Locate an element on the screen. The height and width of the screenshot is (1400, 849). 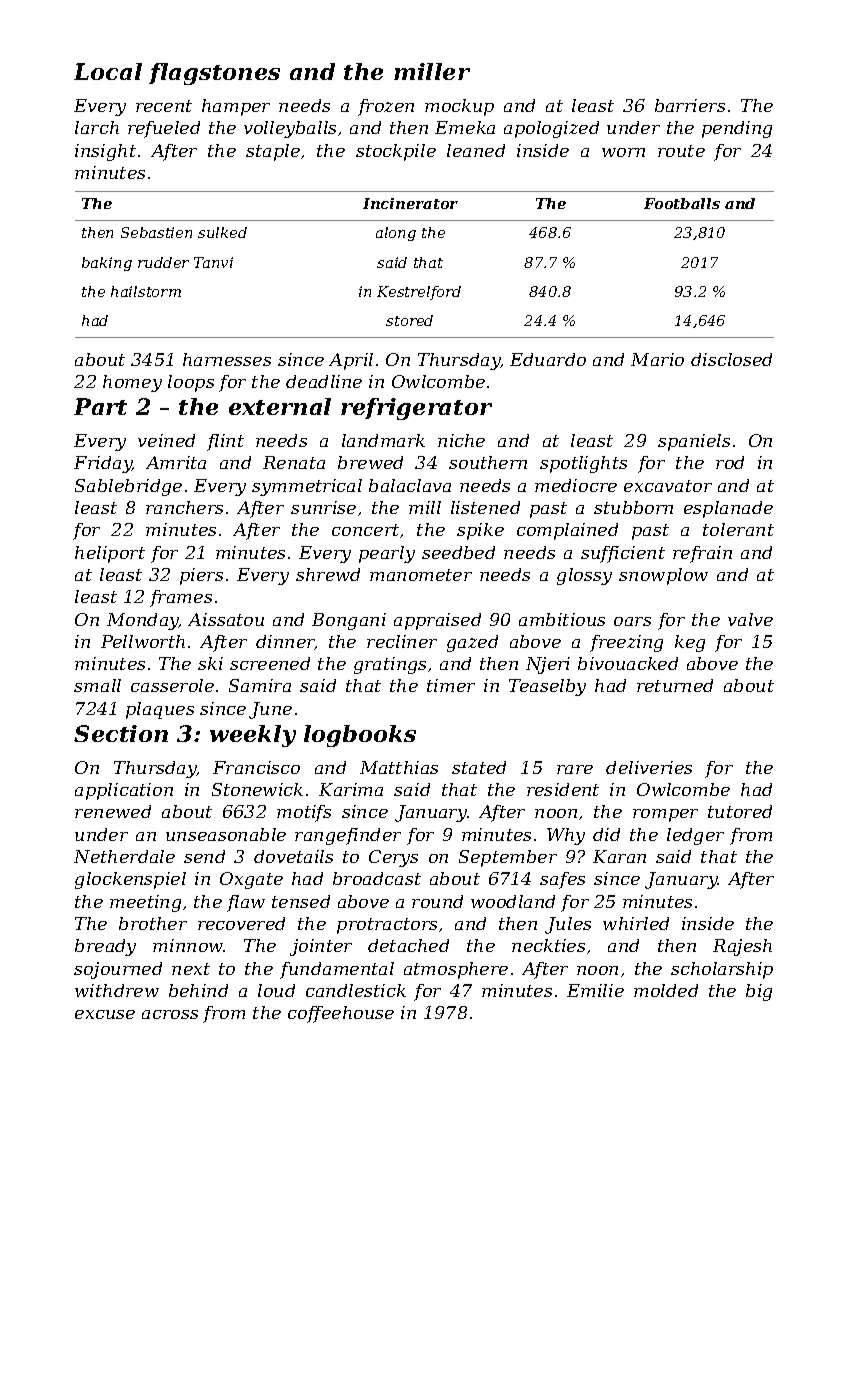
Eduardo is located at coordinates (548, 359).
